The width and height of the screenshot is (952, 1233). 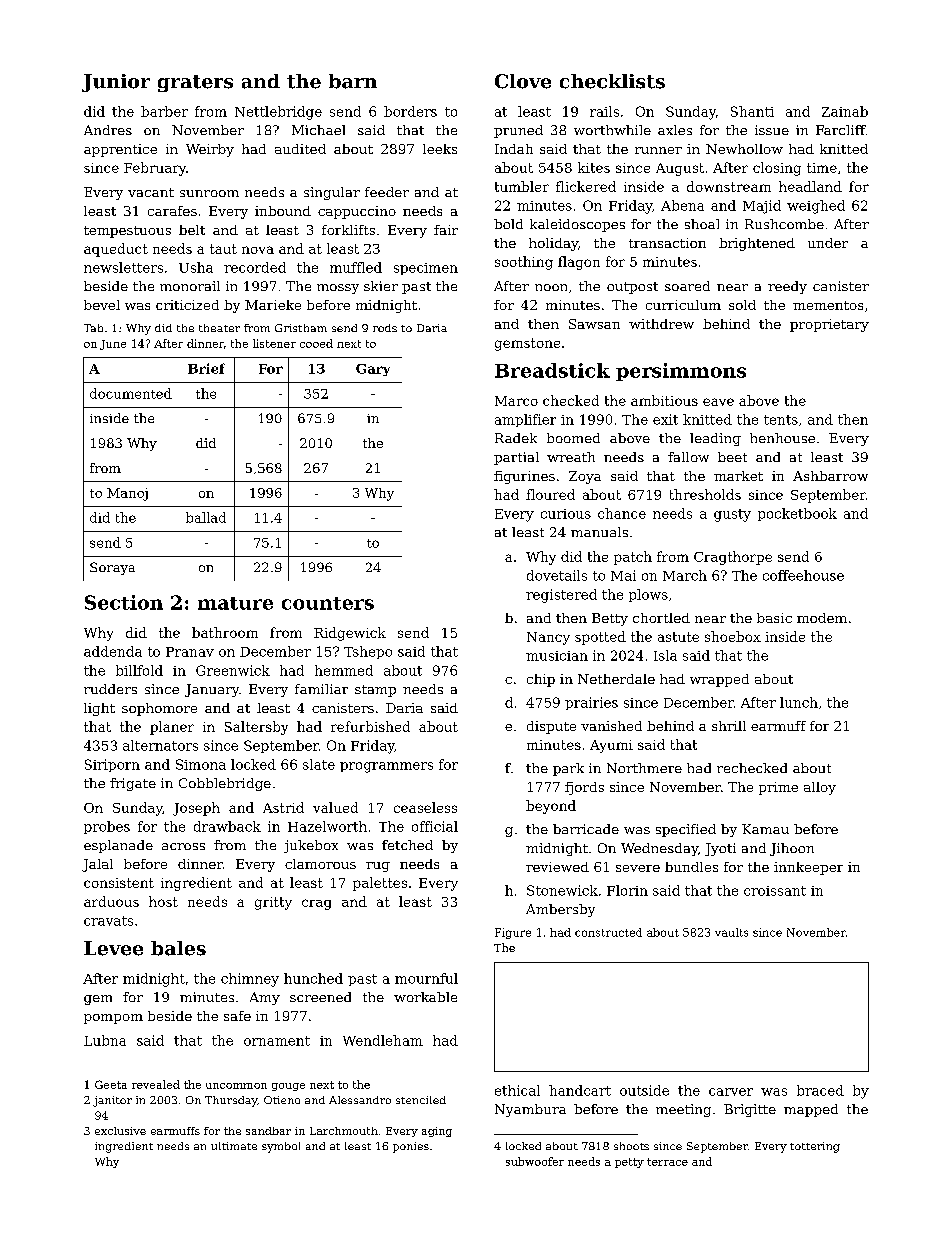 I want to click on pompom, so click(x=113, y=1019).
